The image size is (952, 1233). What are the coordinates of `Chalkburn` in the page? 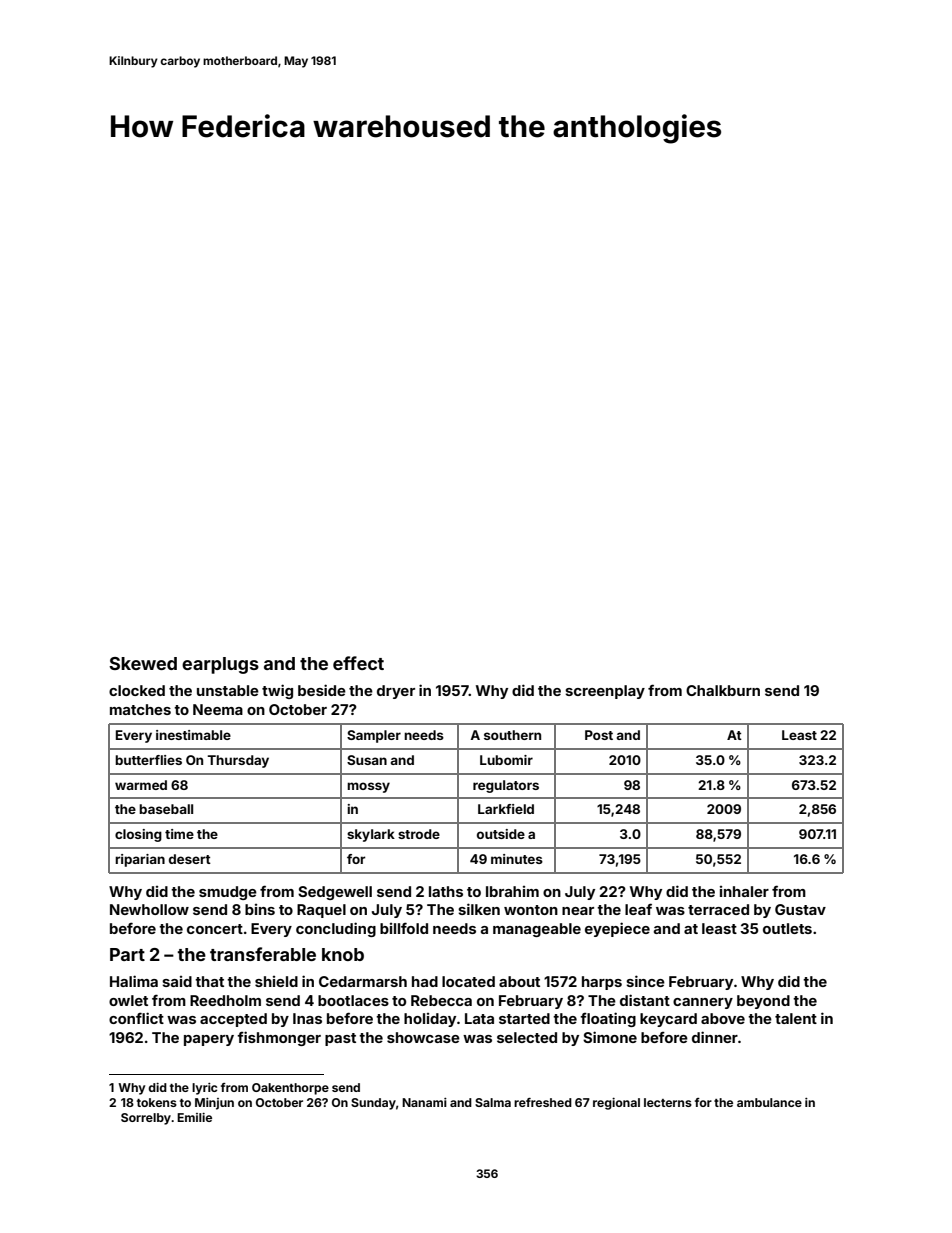 It's located at (723, 690).
